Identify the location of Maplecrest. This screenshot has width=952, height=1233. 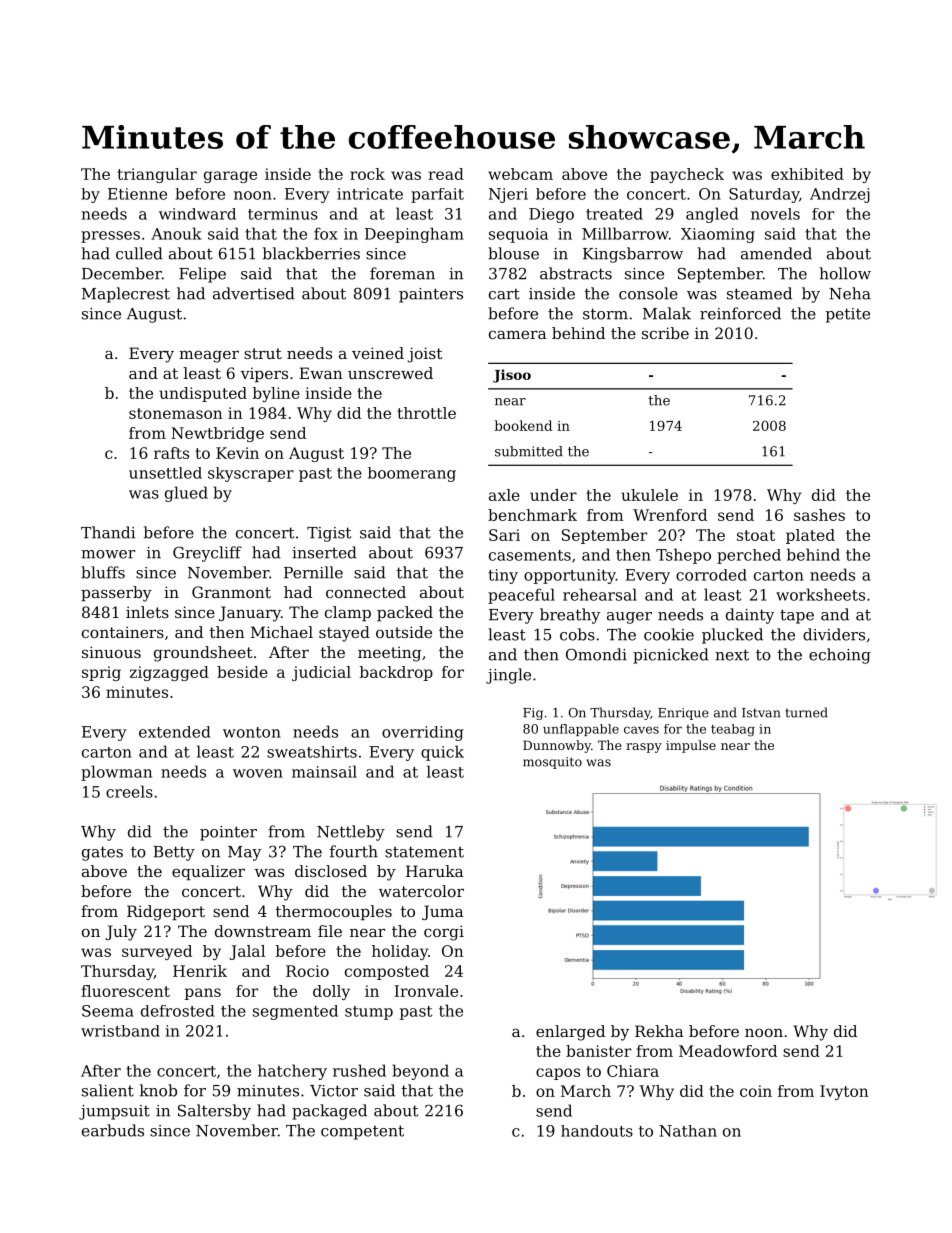
(126, 295).
